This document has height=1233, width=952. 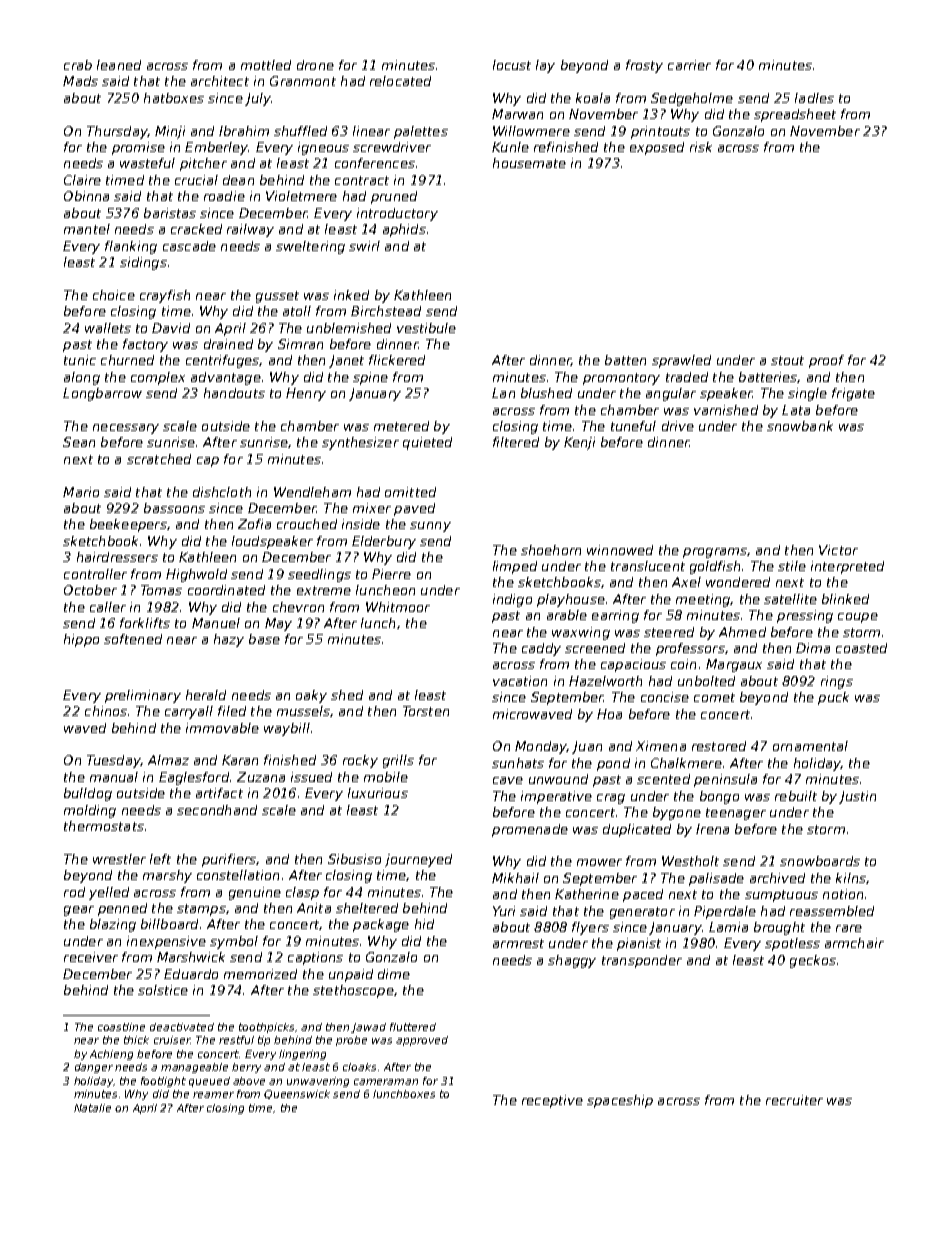 What do you see at coordinates (689, 65) in the document?
I see `carrier` at bounding box center [689, 65].
